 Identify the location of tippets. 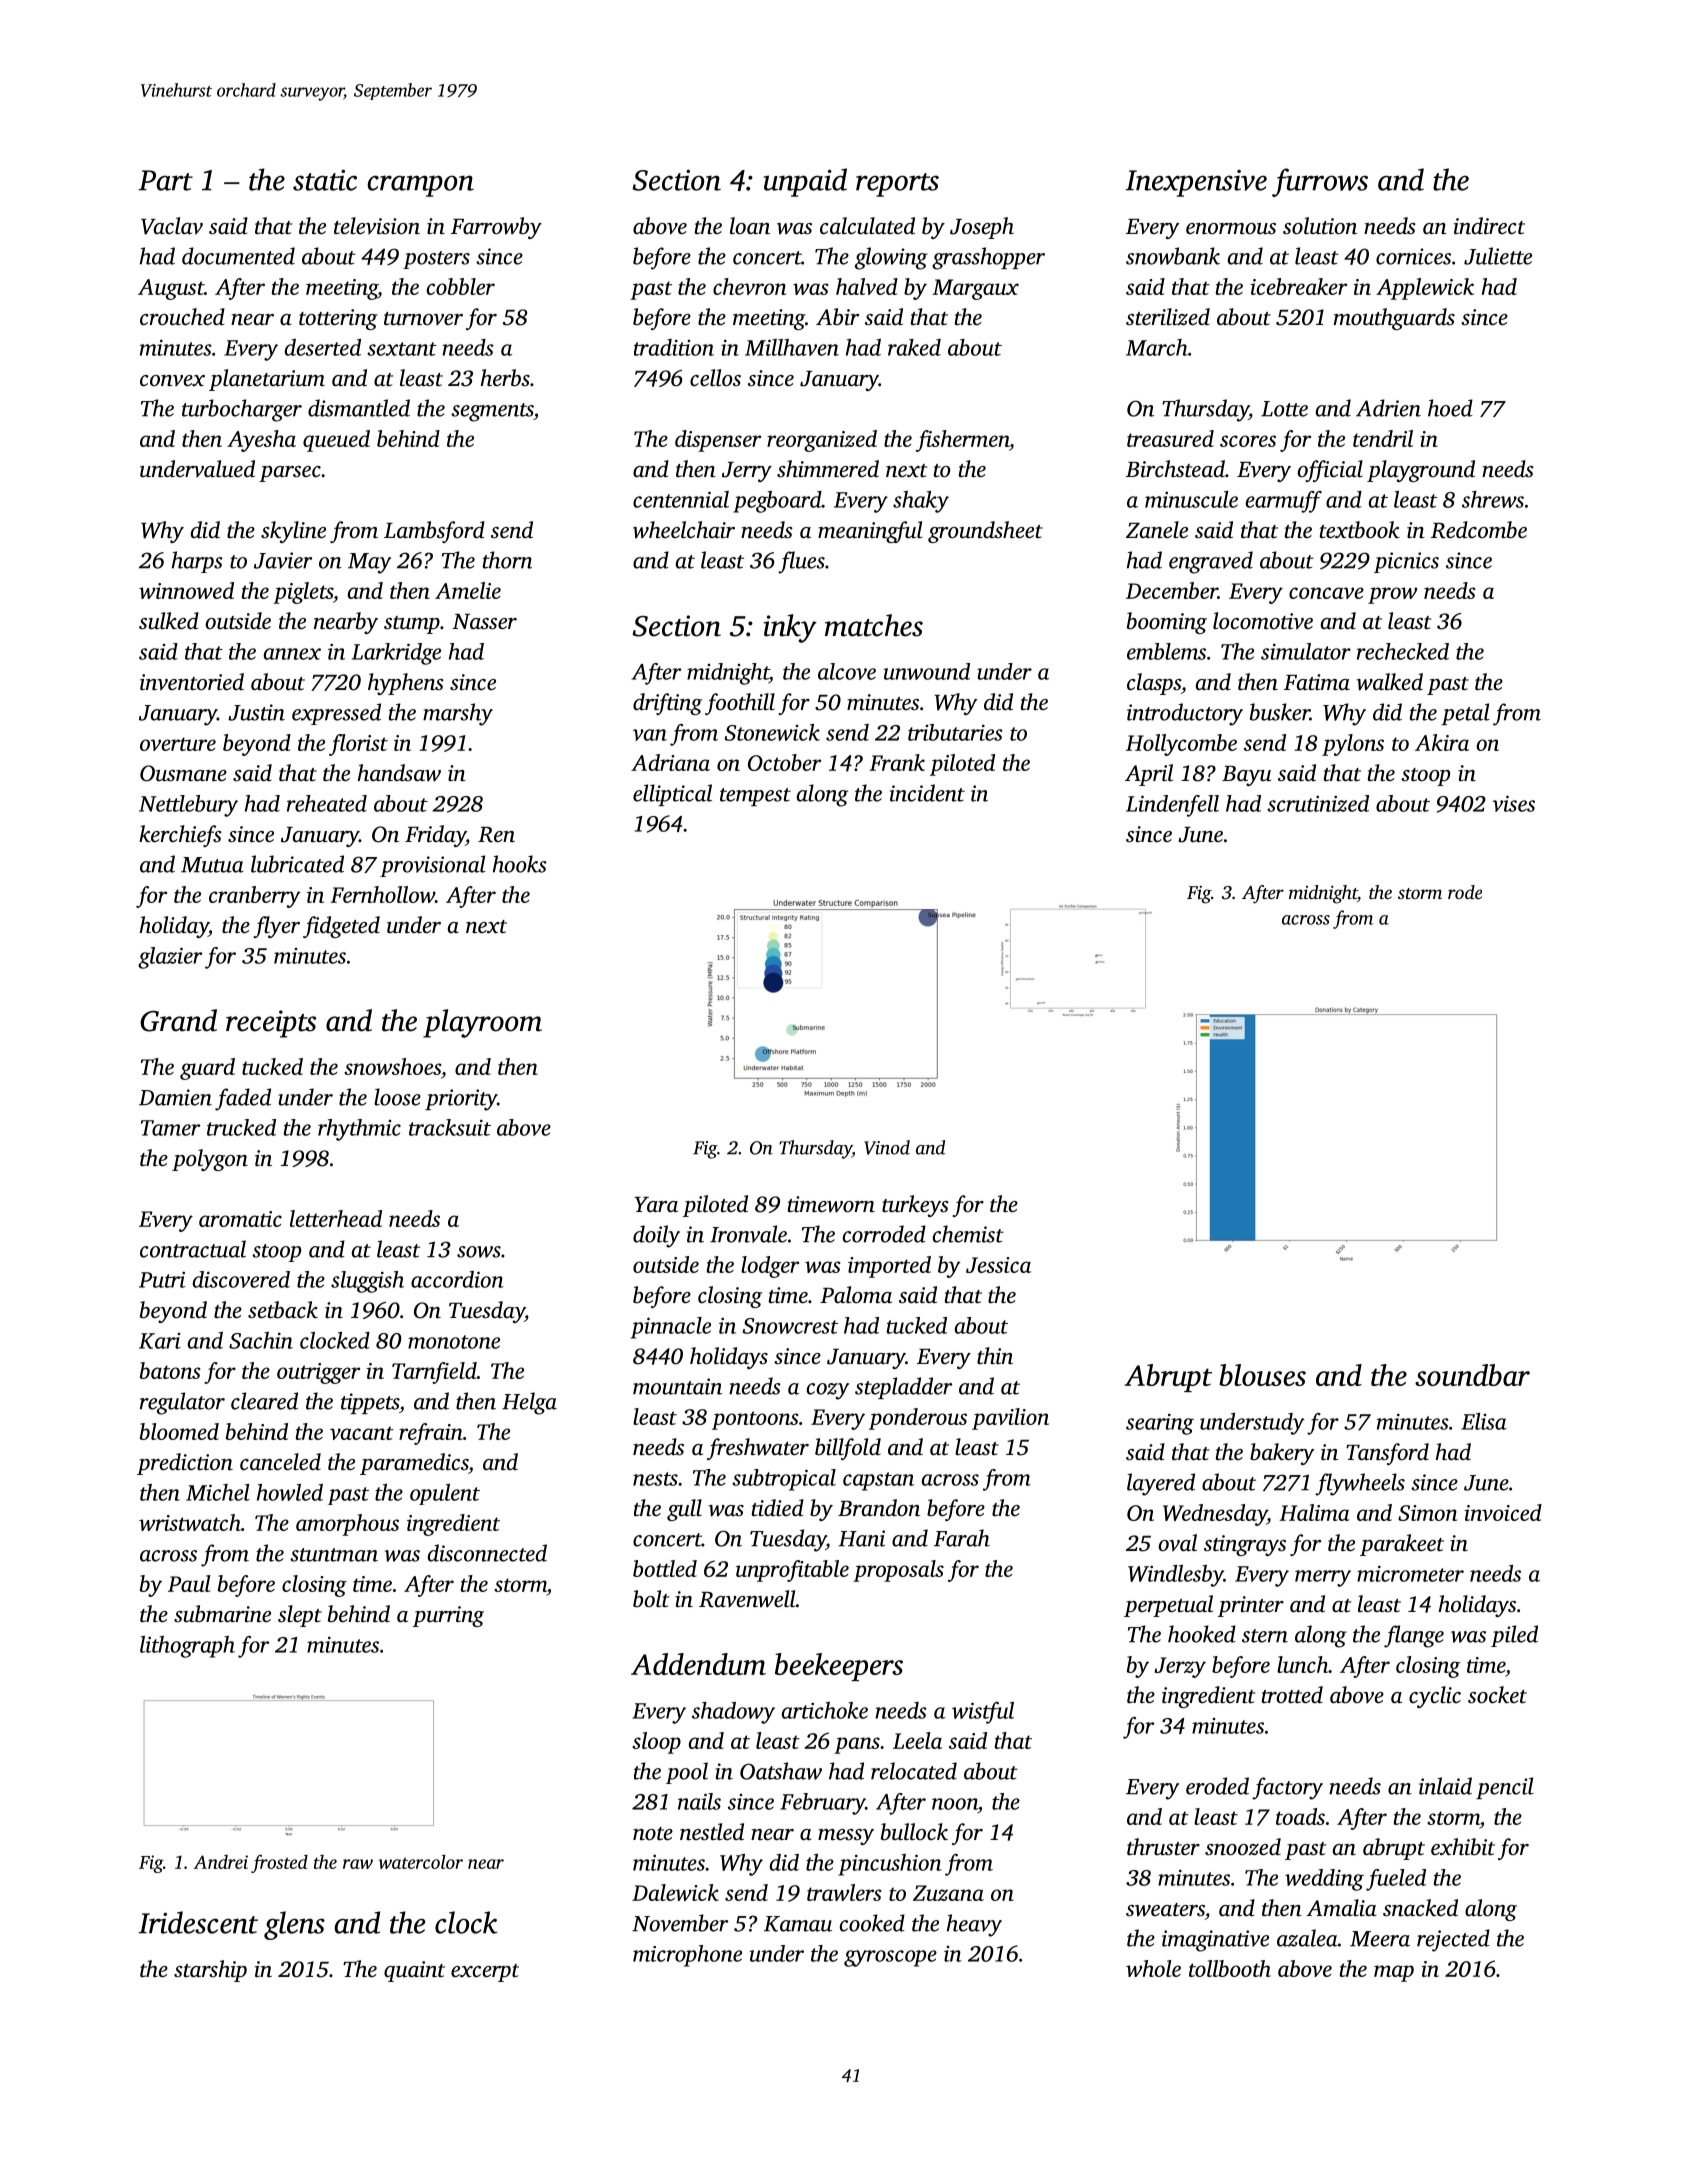
(370, 1403).
